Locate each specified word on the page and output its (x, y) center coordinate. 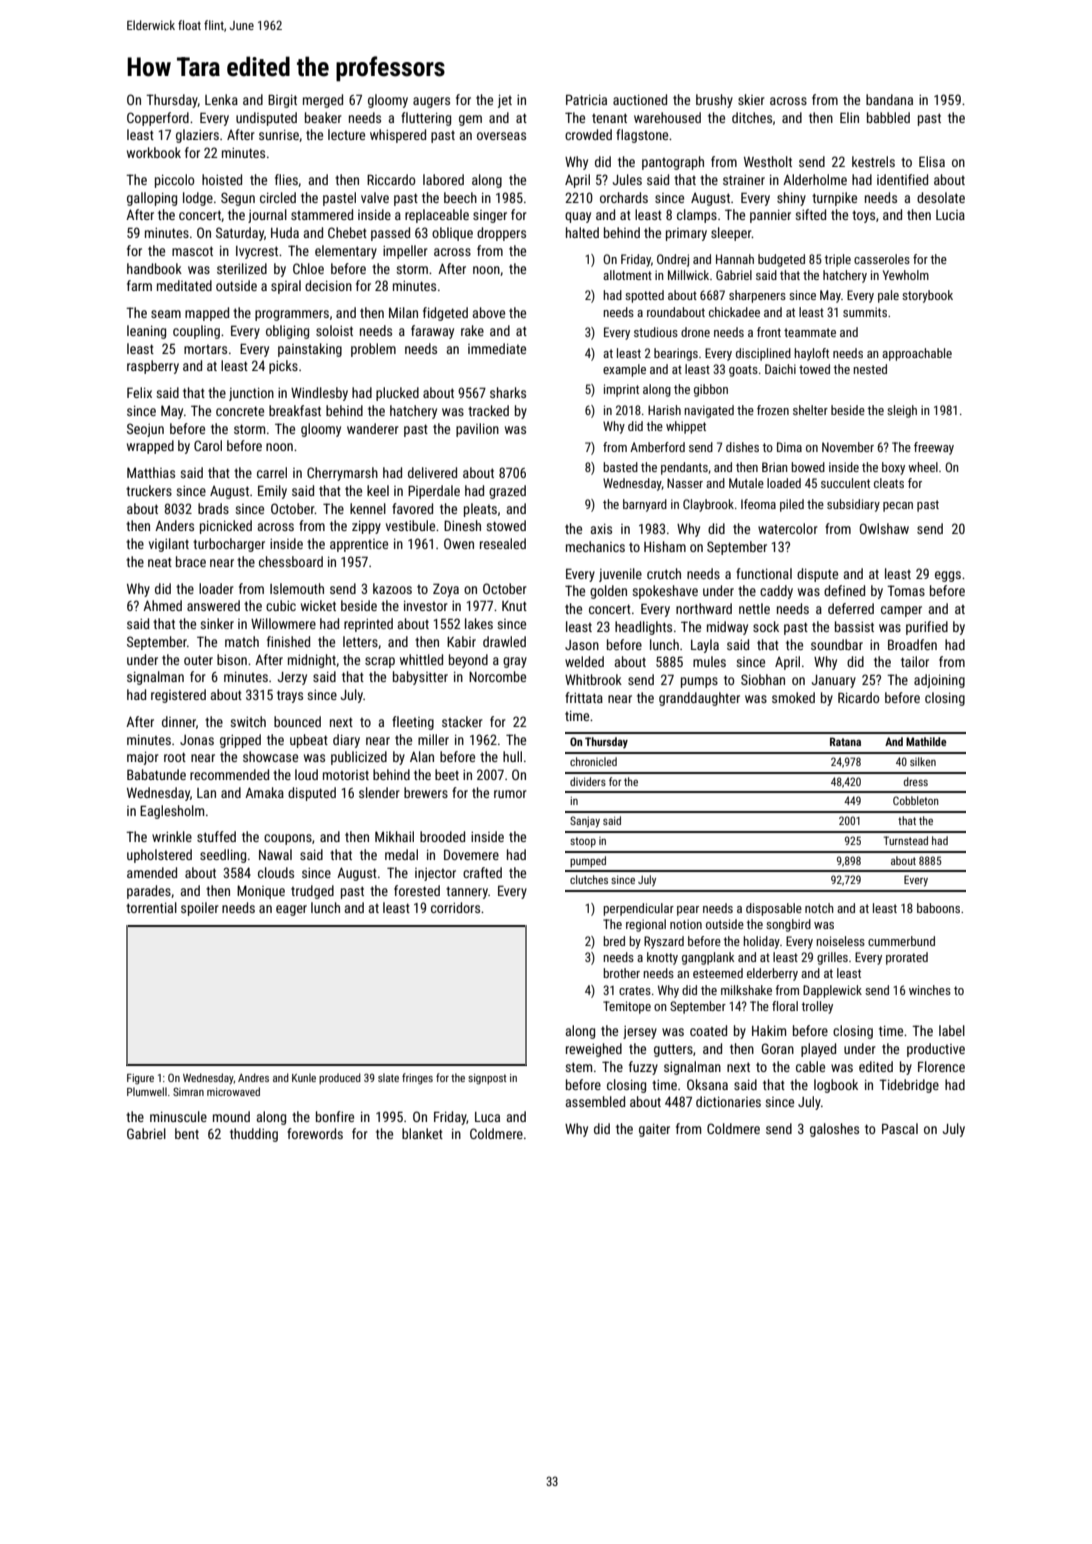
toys (863, 216)
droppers (501, 234)
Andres (253, 1077)
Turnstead (906, 840)
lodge (198, 199)
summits (865, 312)
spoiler (200, 909)
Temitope (627, 1007)
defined (844, 590)
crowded (588, 134)
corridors (455, 907)
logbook (836, 1086)
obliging (287, 332)
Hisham (665, 546)
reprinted (368, 625)
